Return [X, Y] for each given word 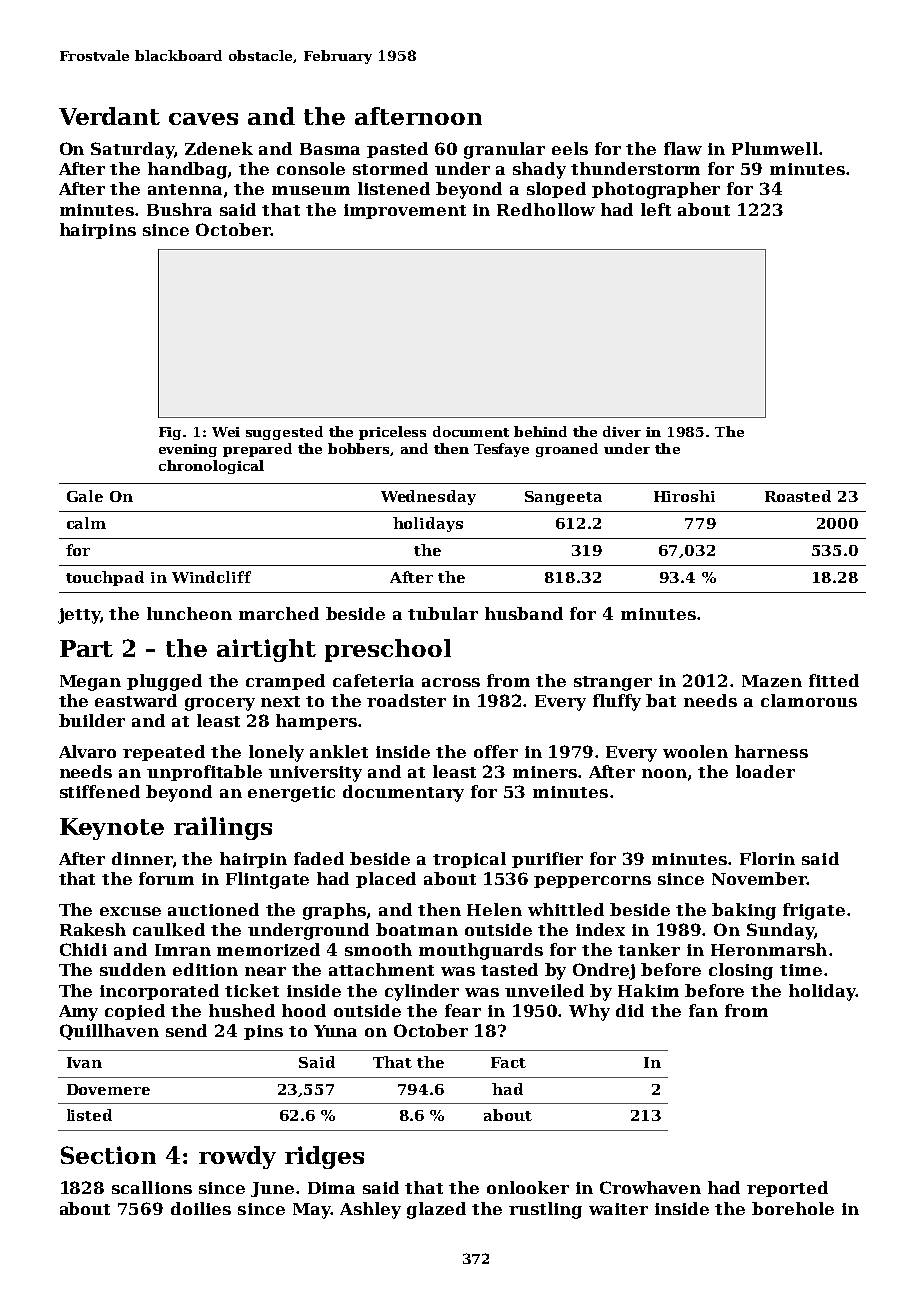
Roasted [798, 496]
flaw [683, 148]
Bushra [179, 209]
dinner [142, 858]
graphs [334, 911]
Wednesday [428, 497]
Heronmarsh [769, 949]
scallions [152, 1187]
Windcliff [211, 577]
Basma [330, 149]
